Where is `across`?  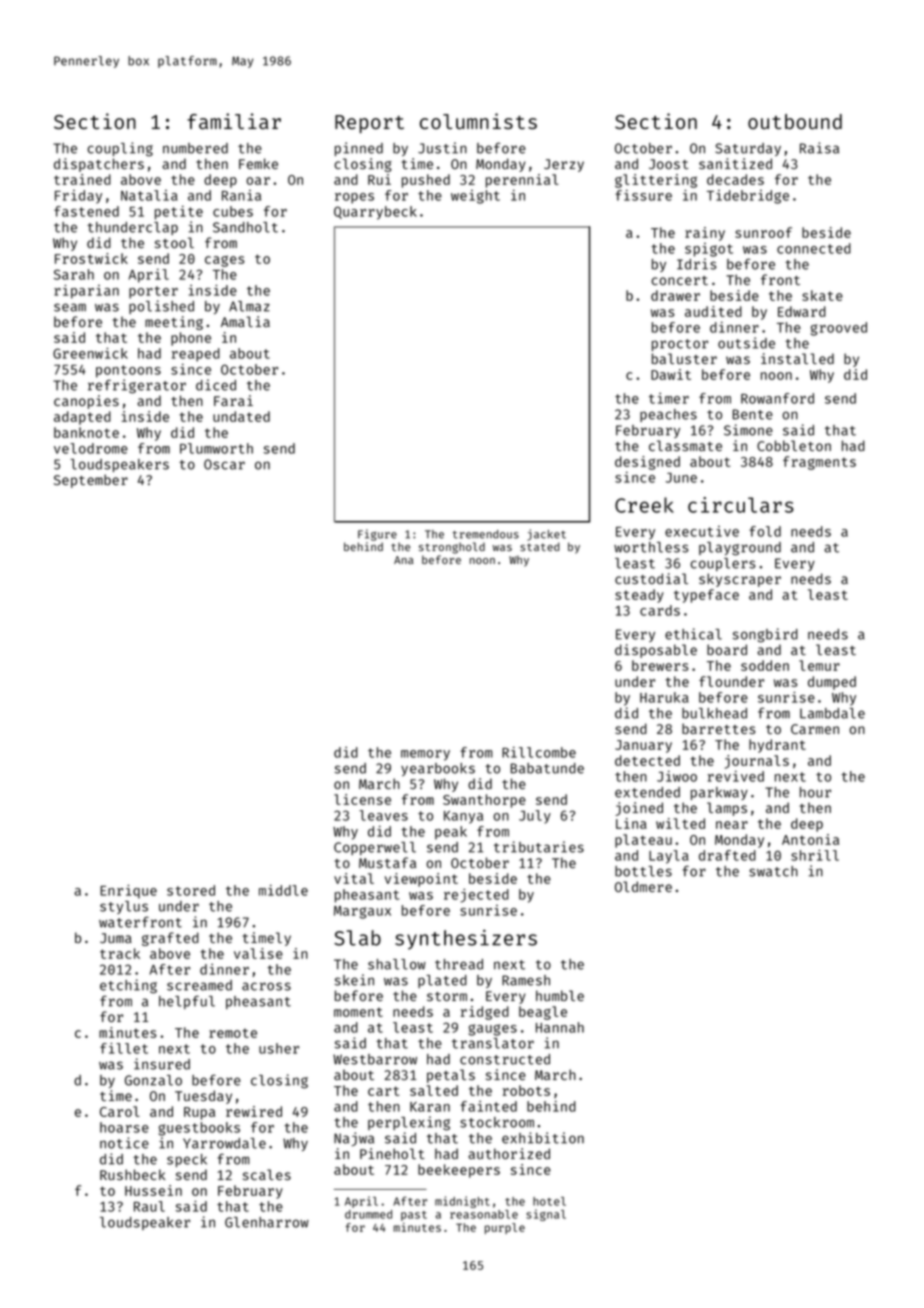
across is located at coordinates (266, 986).
